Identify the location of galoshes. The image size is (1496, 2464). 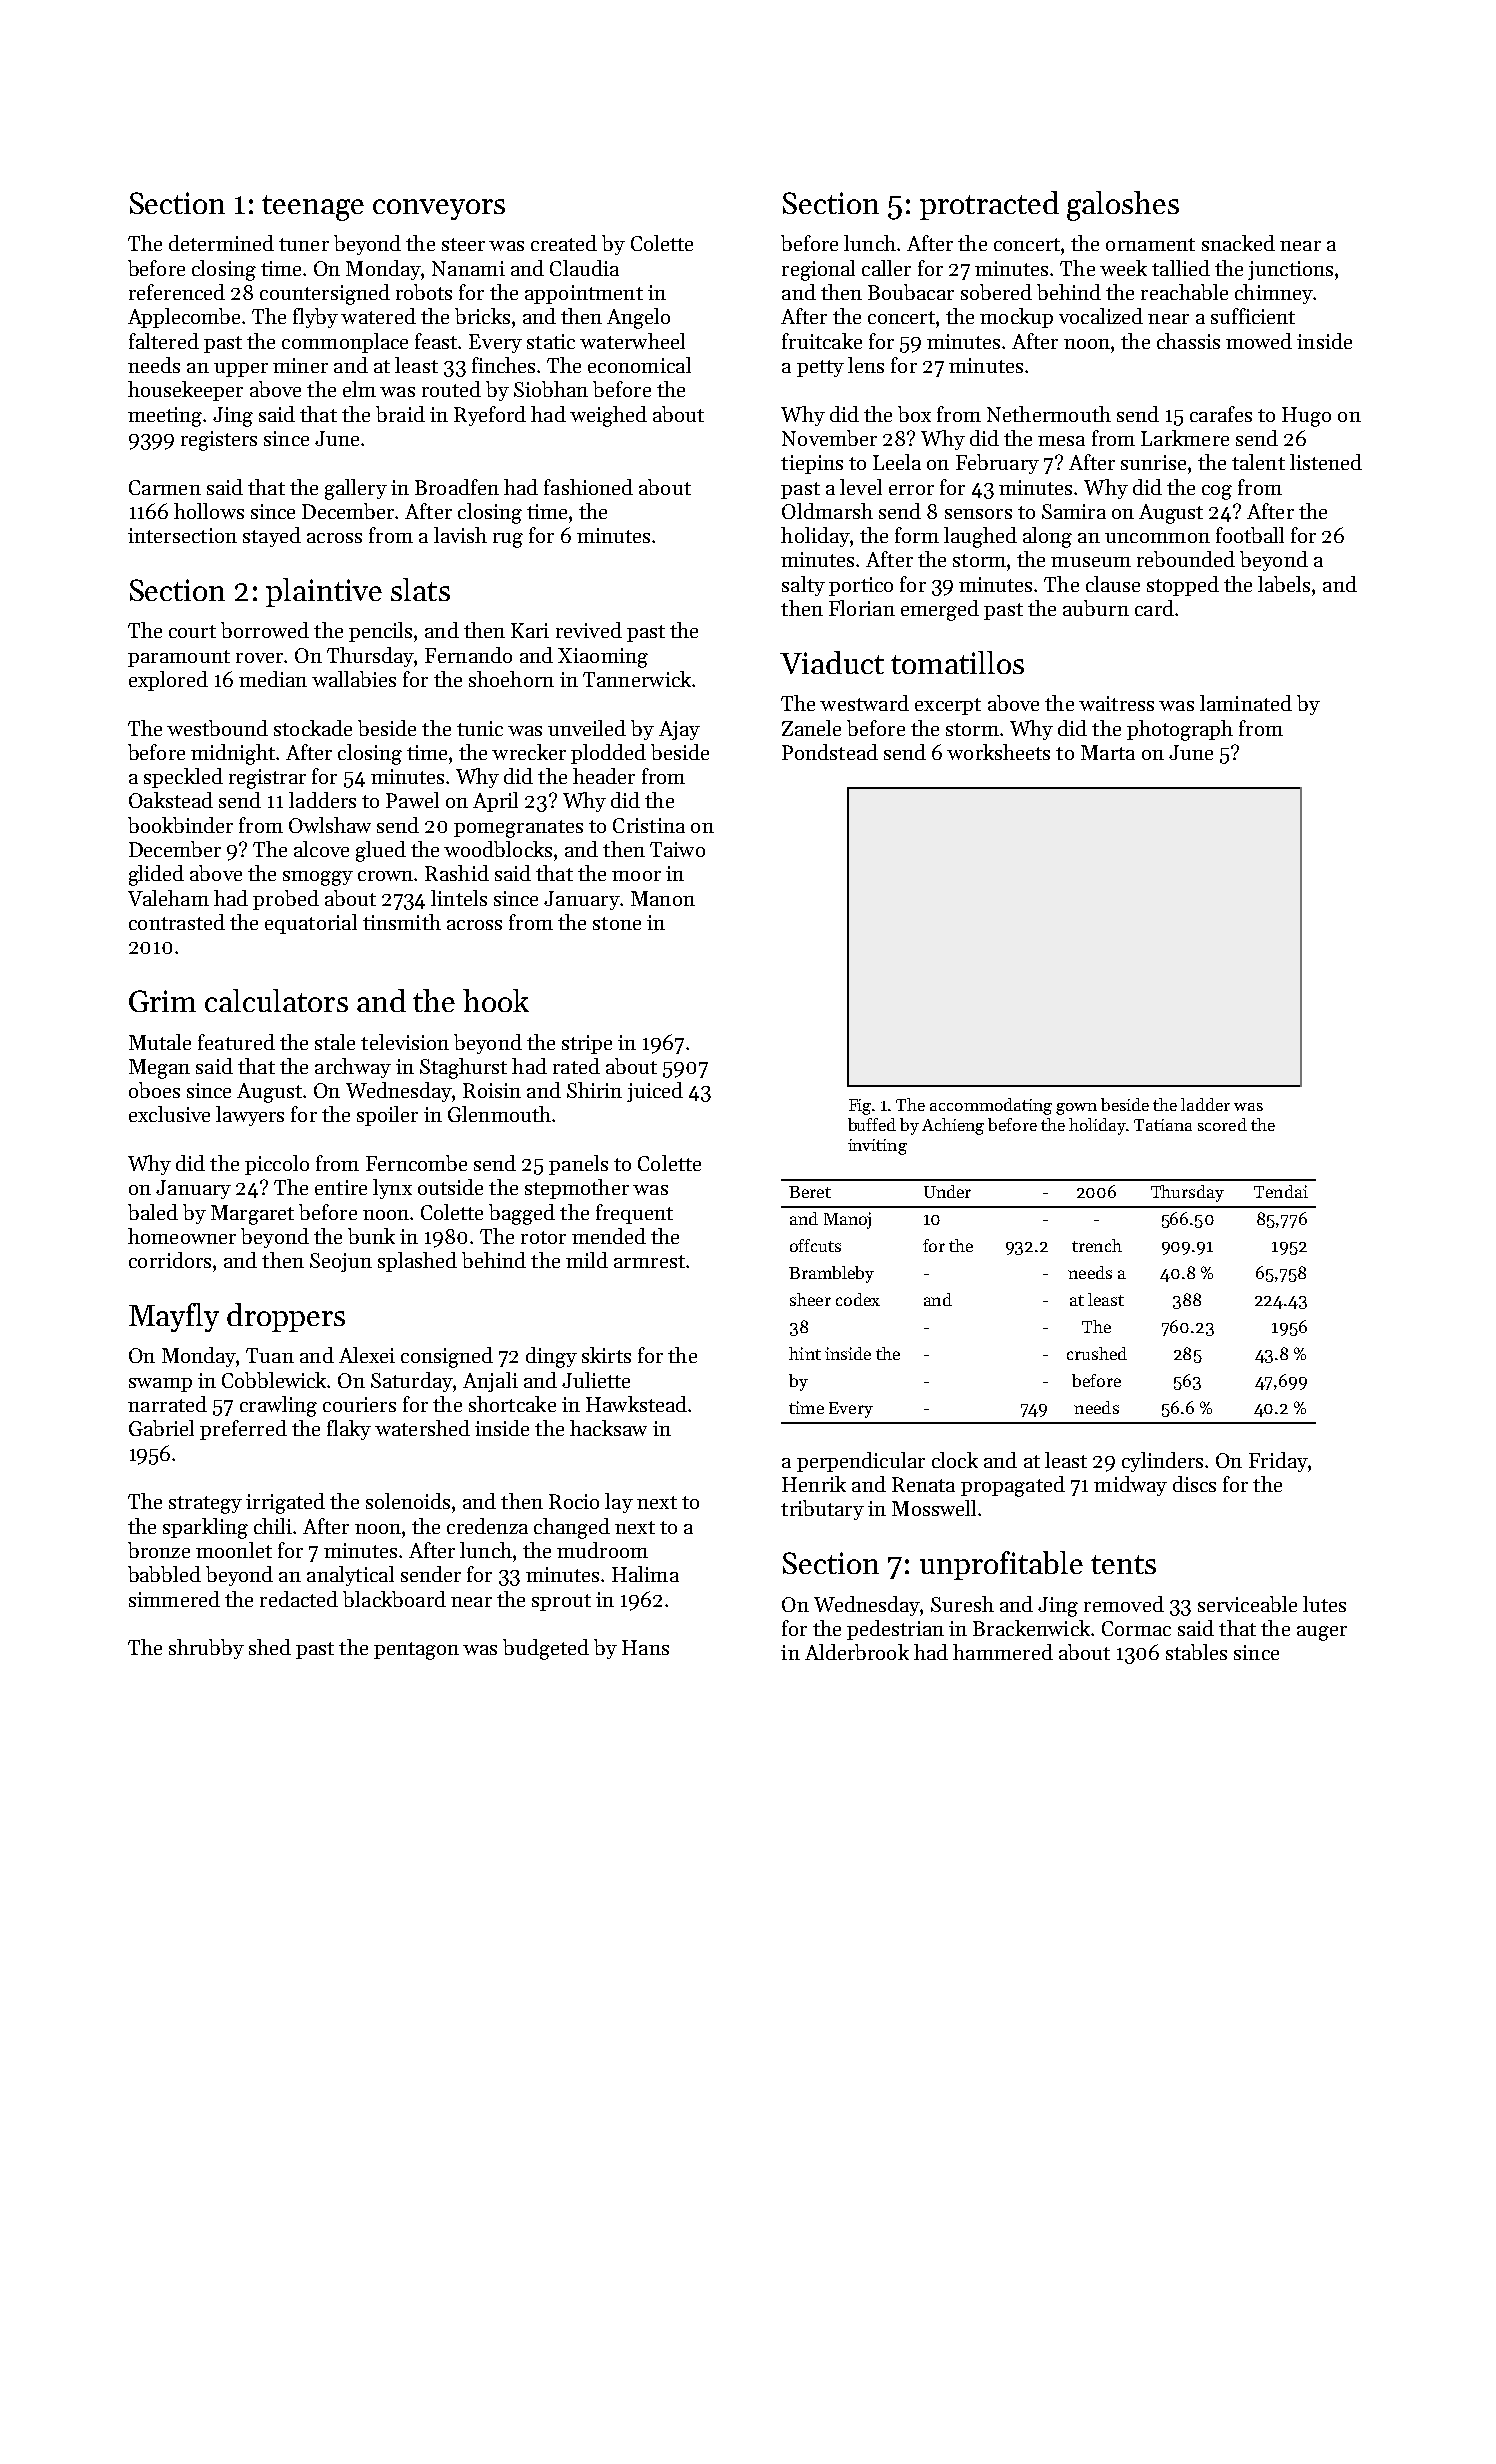
(1123, 206).
